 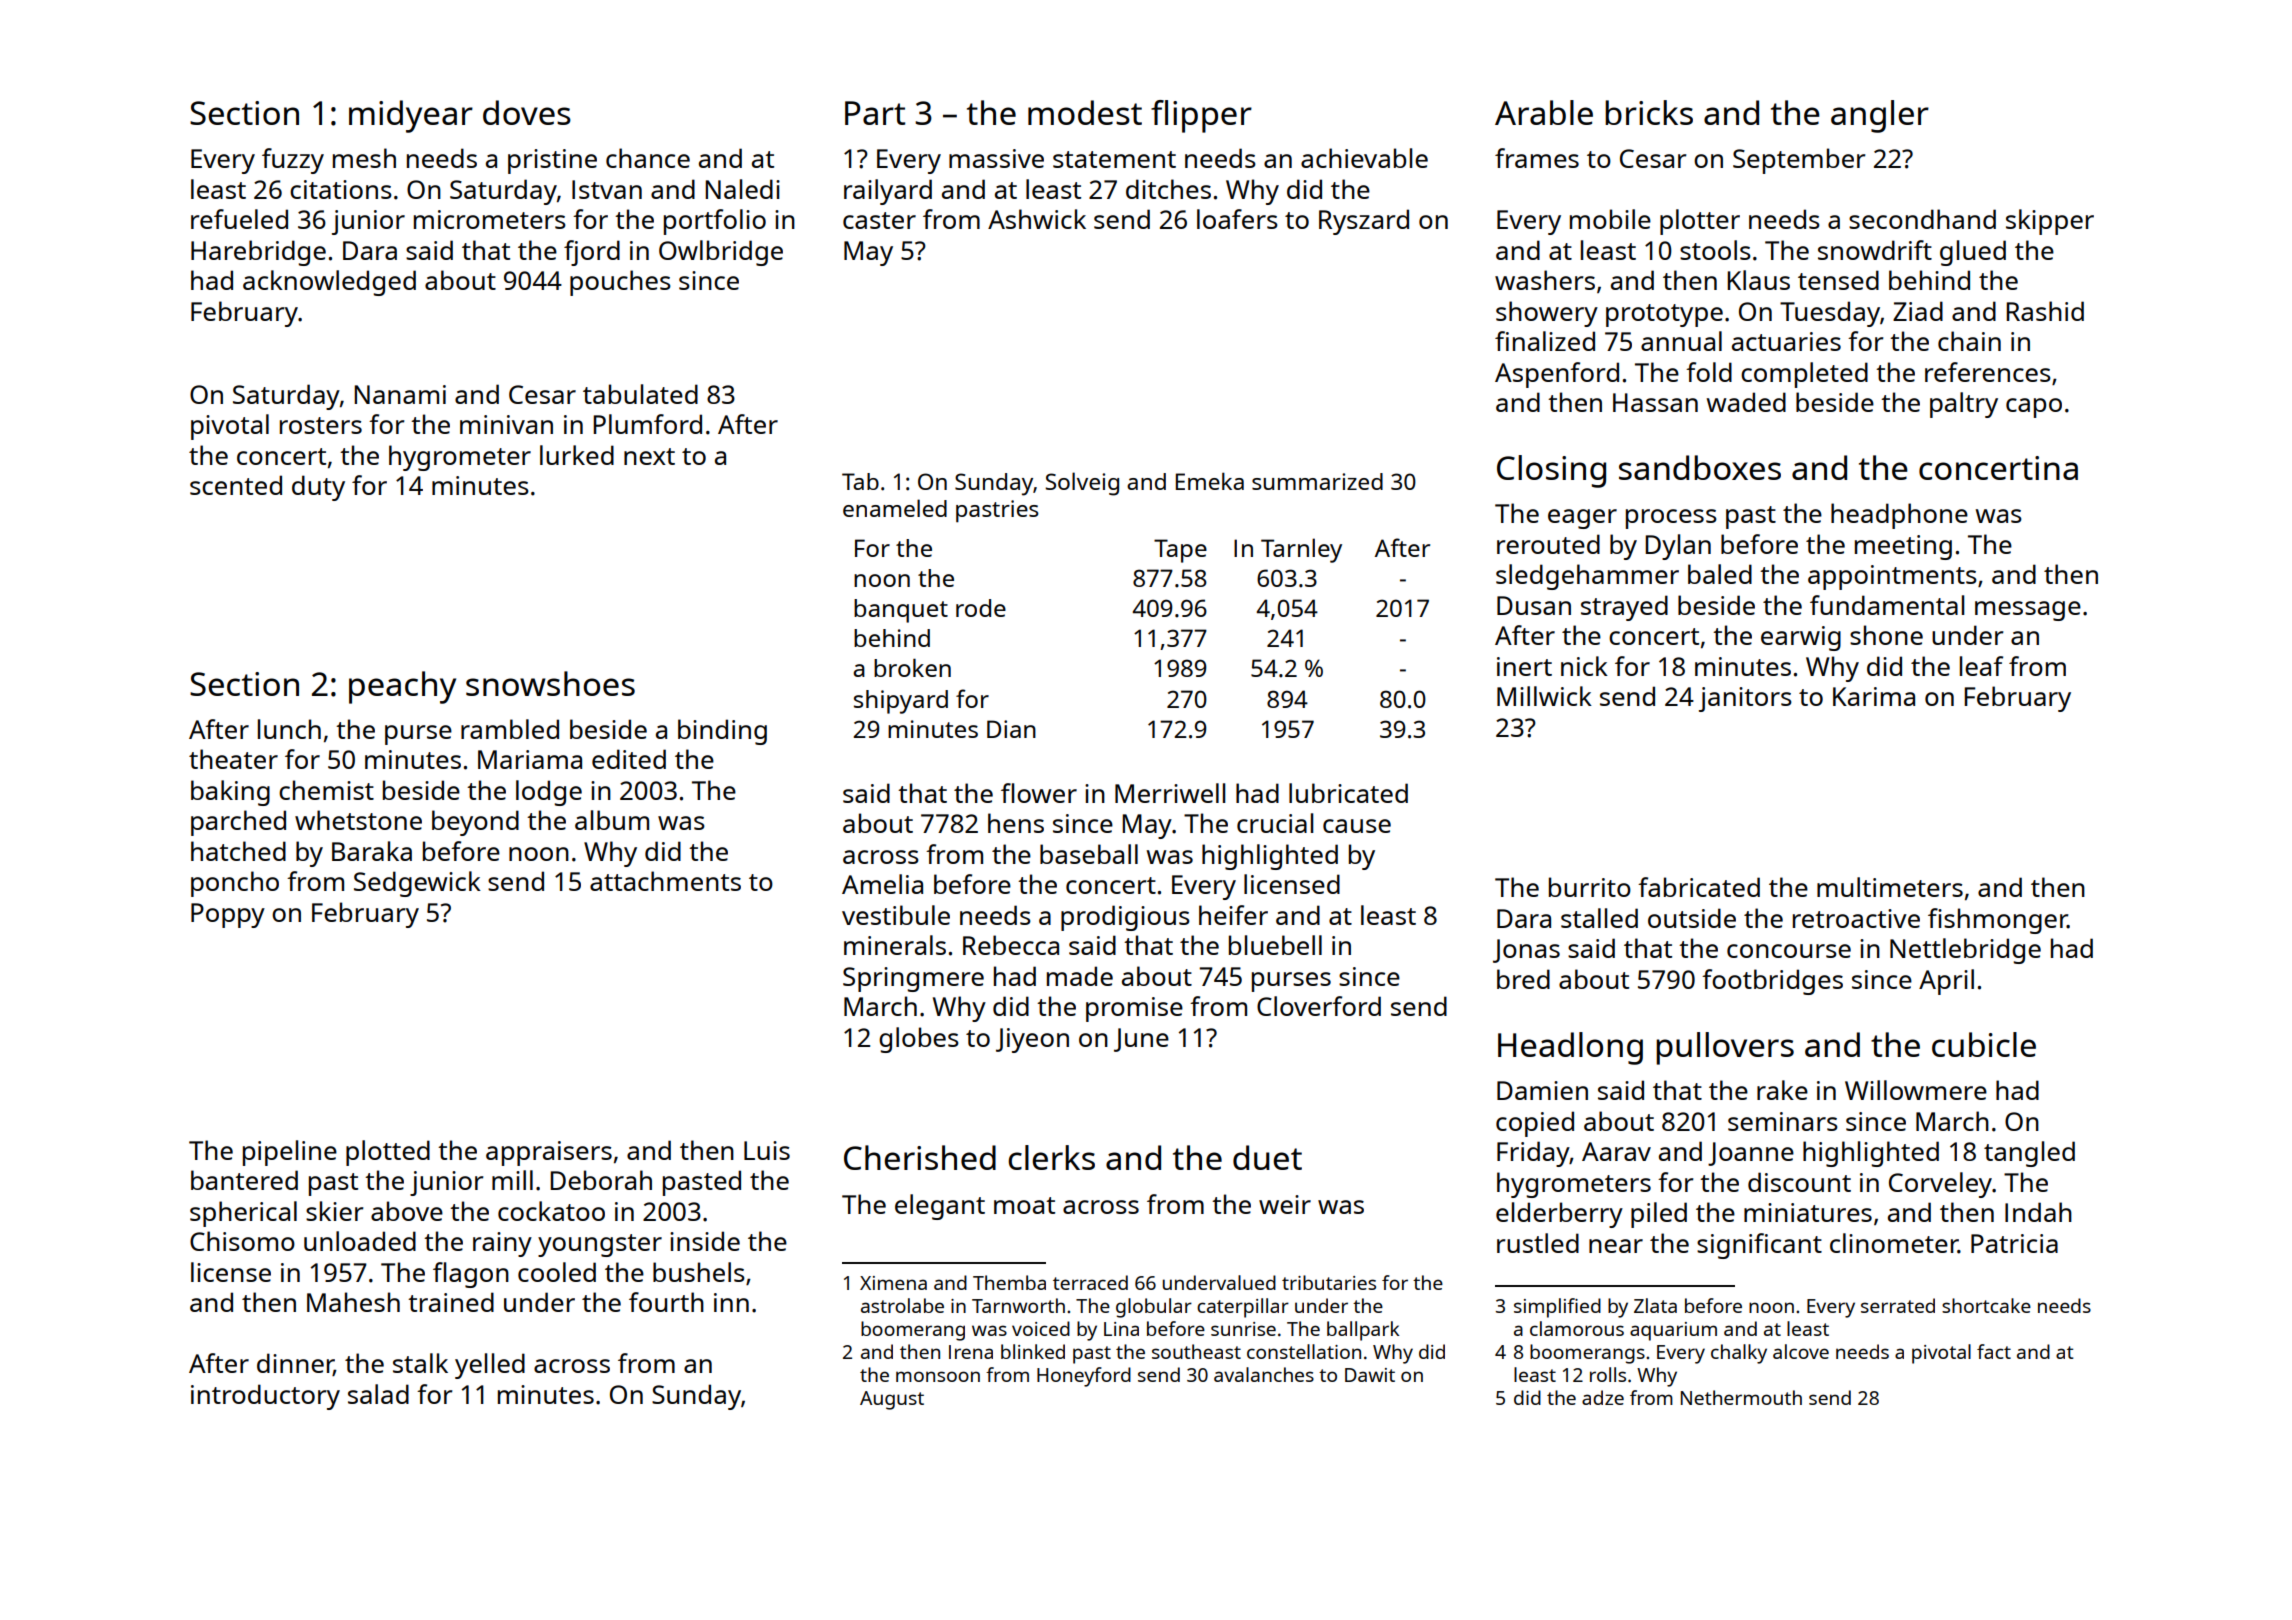 What do you see at coordinates (490, 219) in the screenshot?
I see `micrometers` at bounding box center [490, 219].
